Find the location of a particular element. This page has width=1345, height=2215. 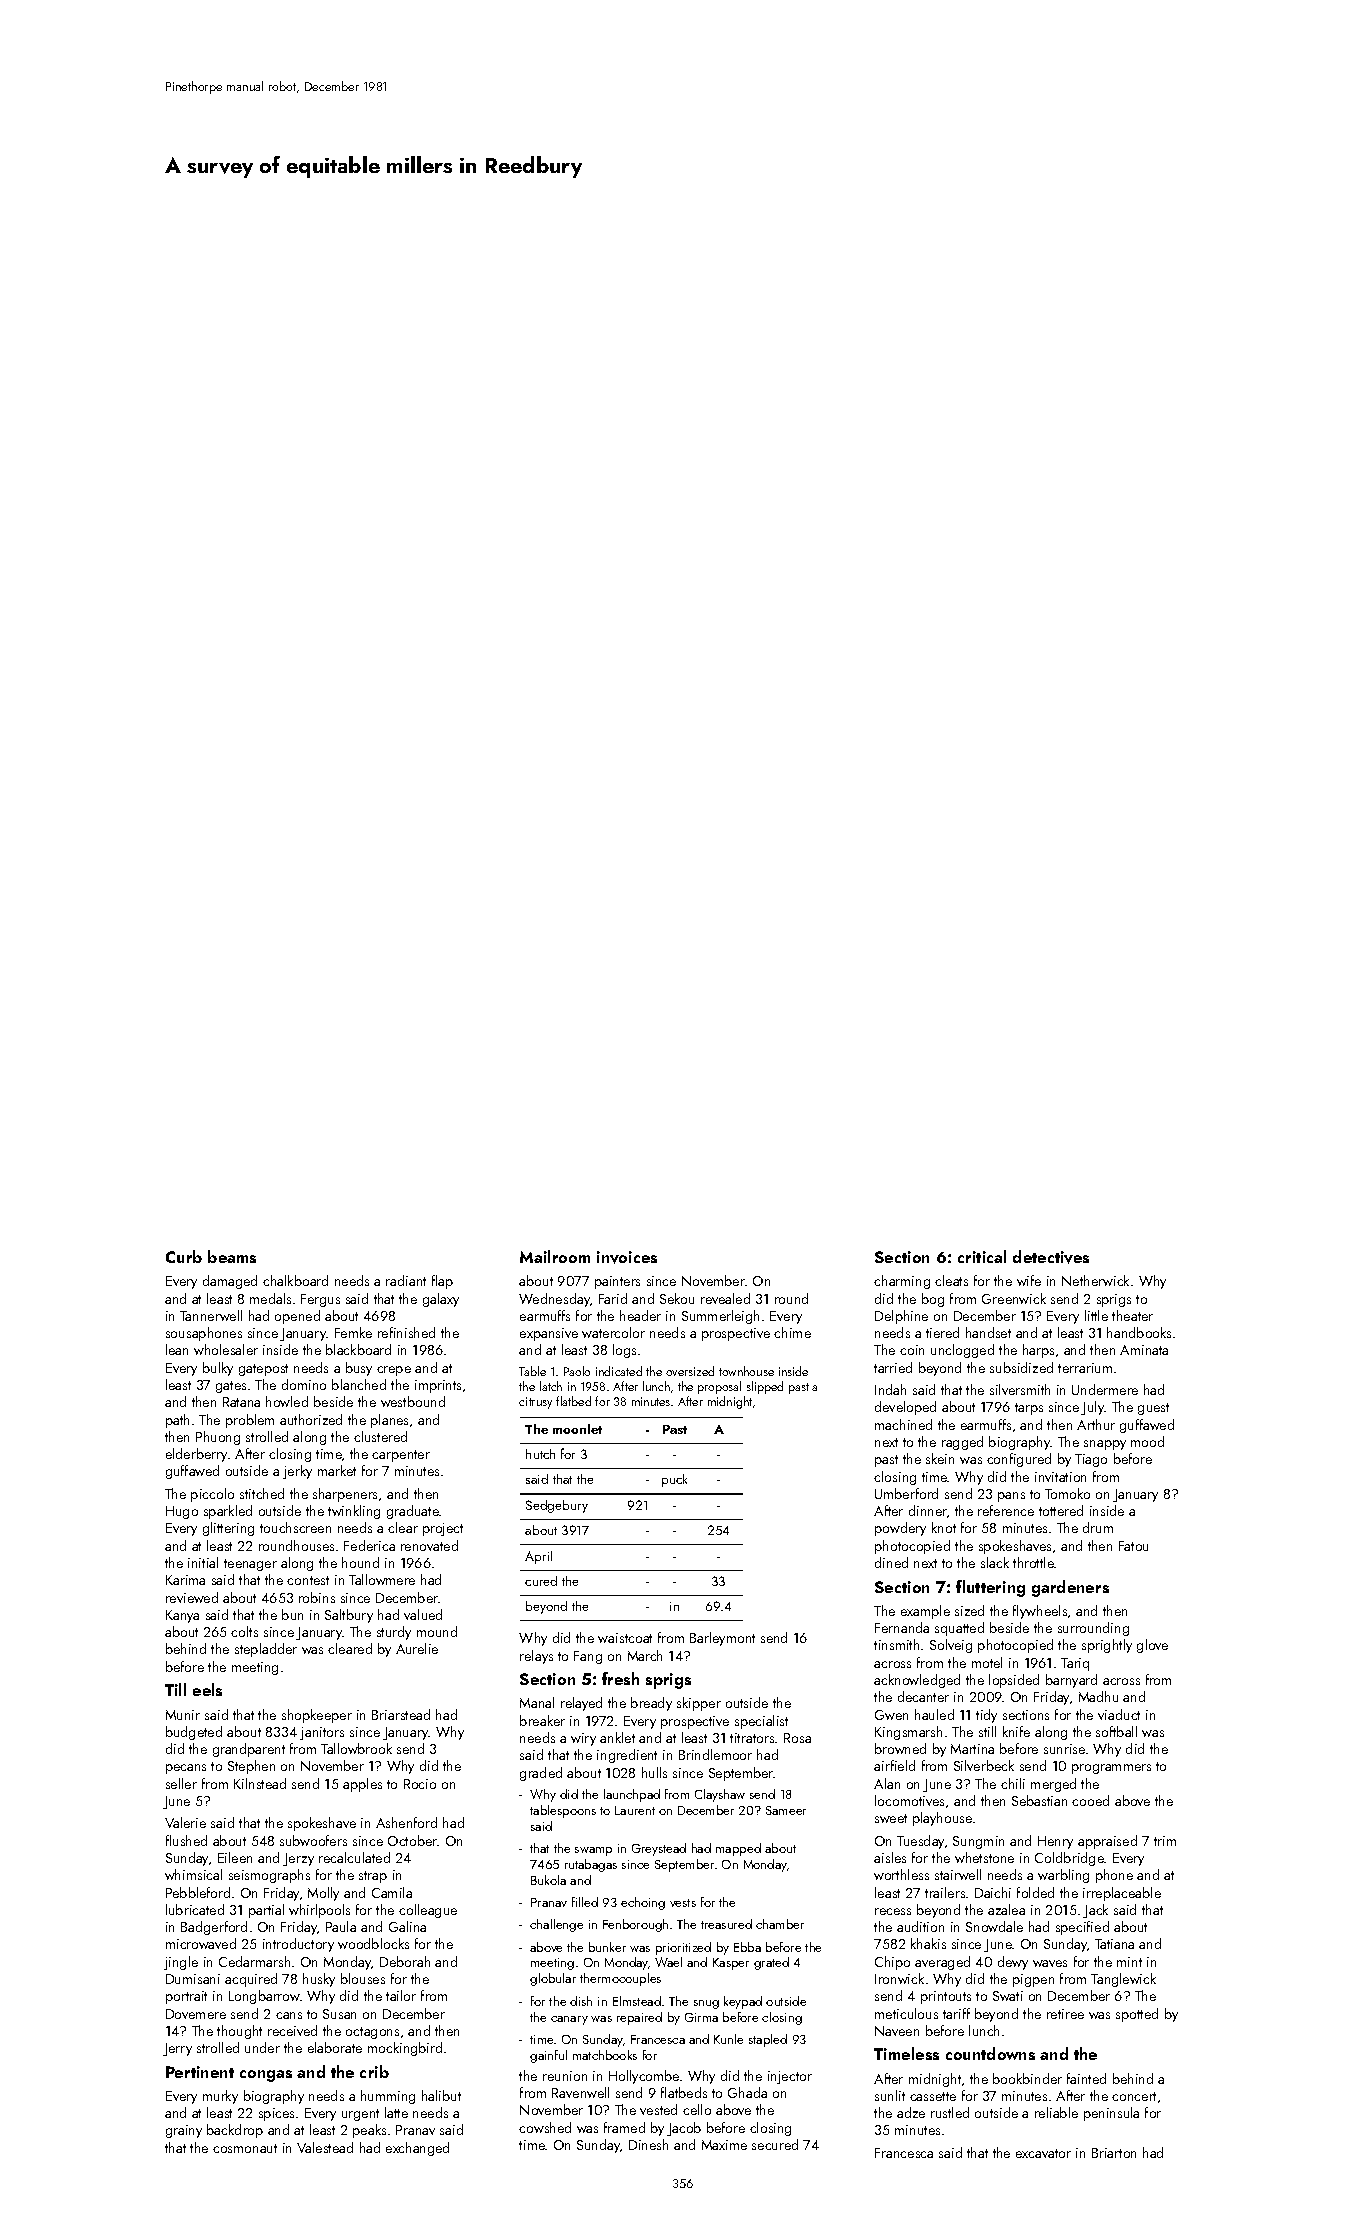

Femke is located at coordinates (353, 1332).
